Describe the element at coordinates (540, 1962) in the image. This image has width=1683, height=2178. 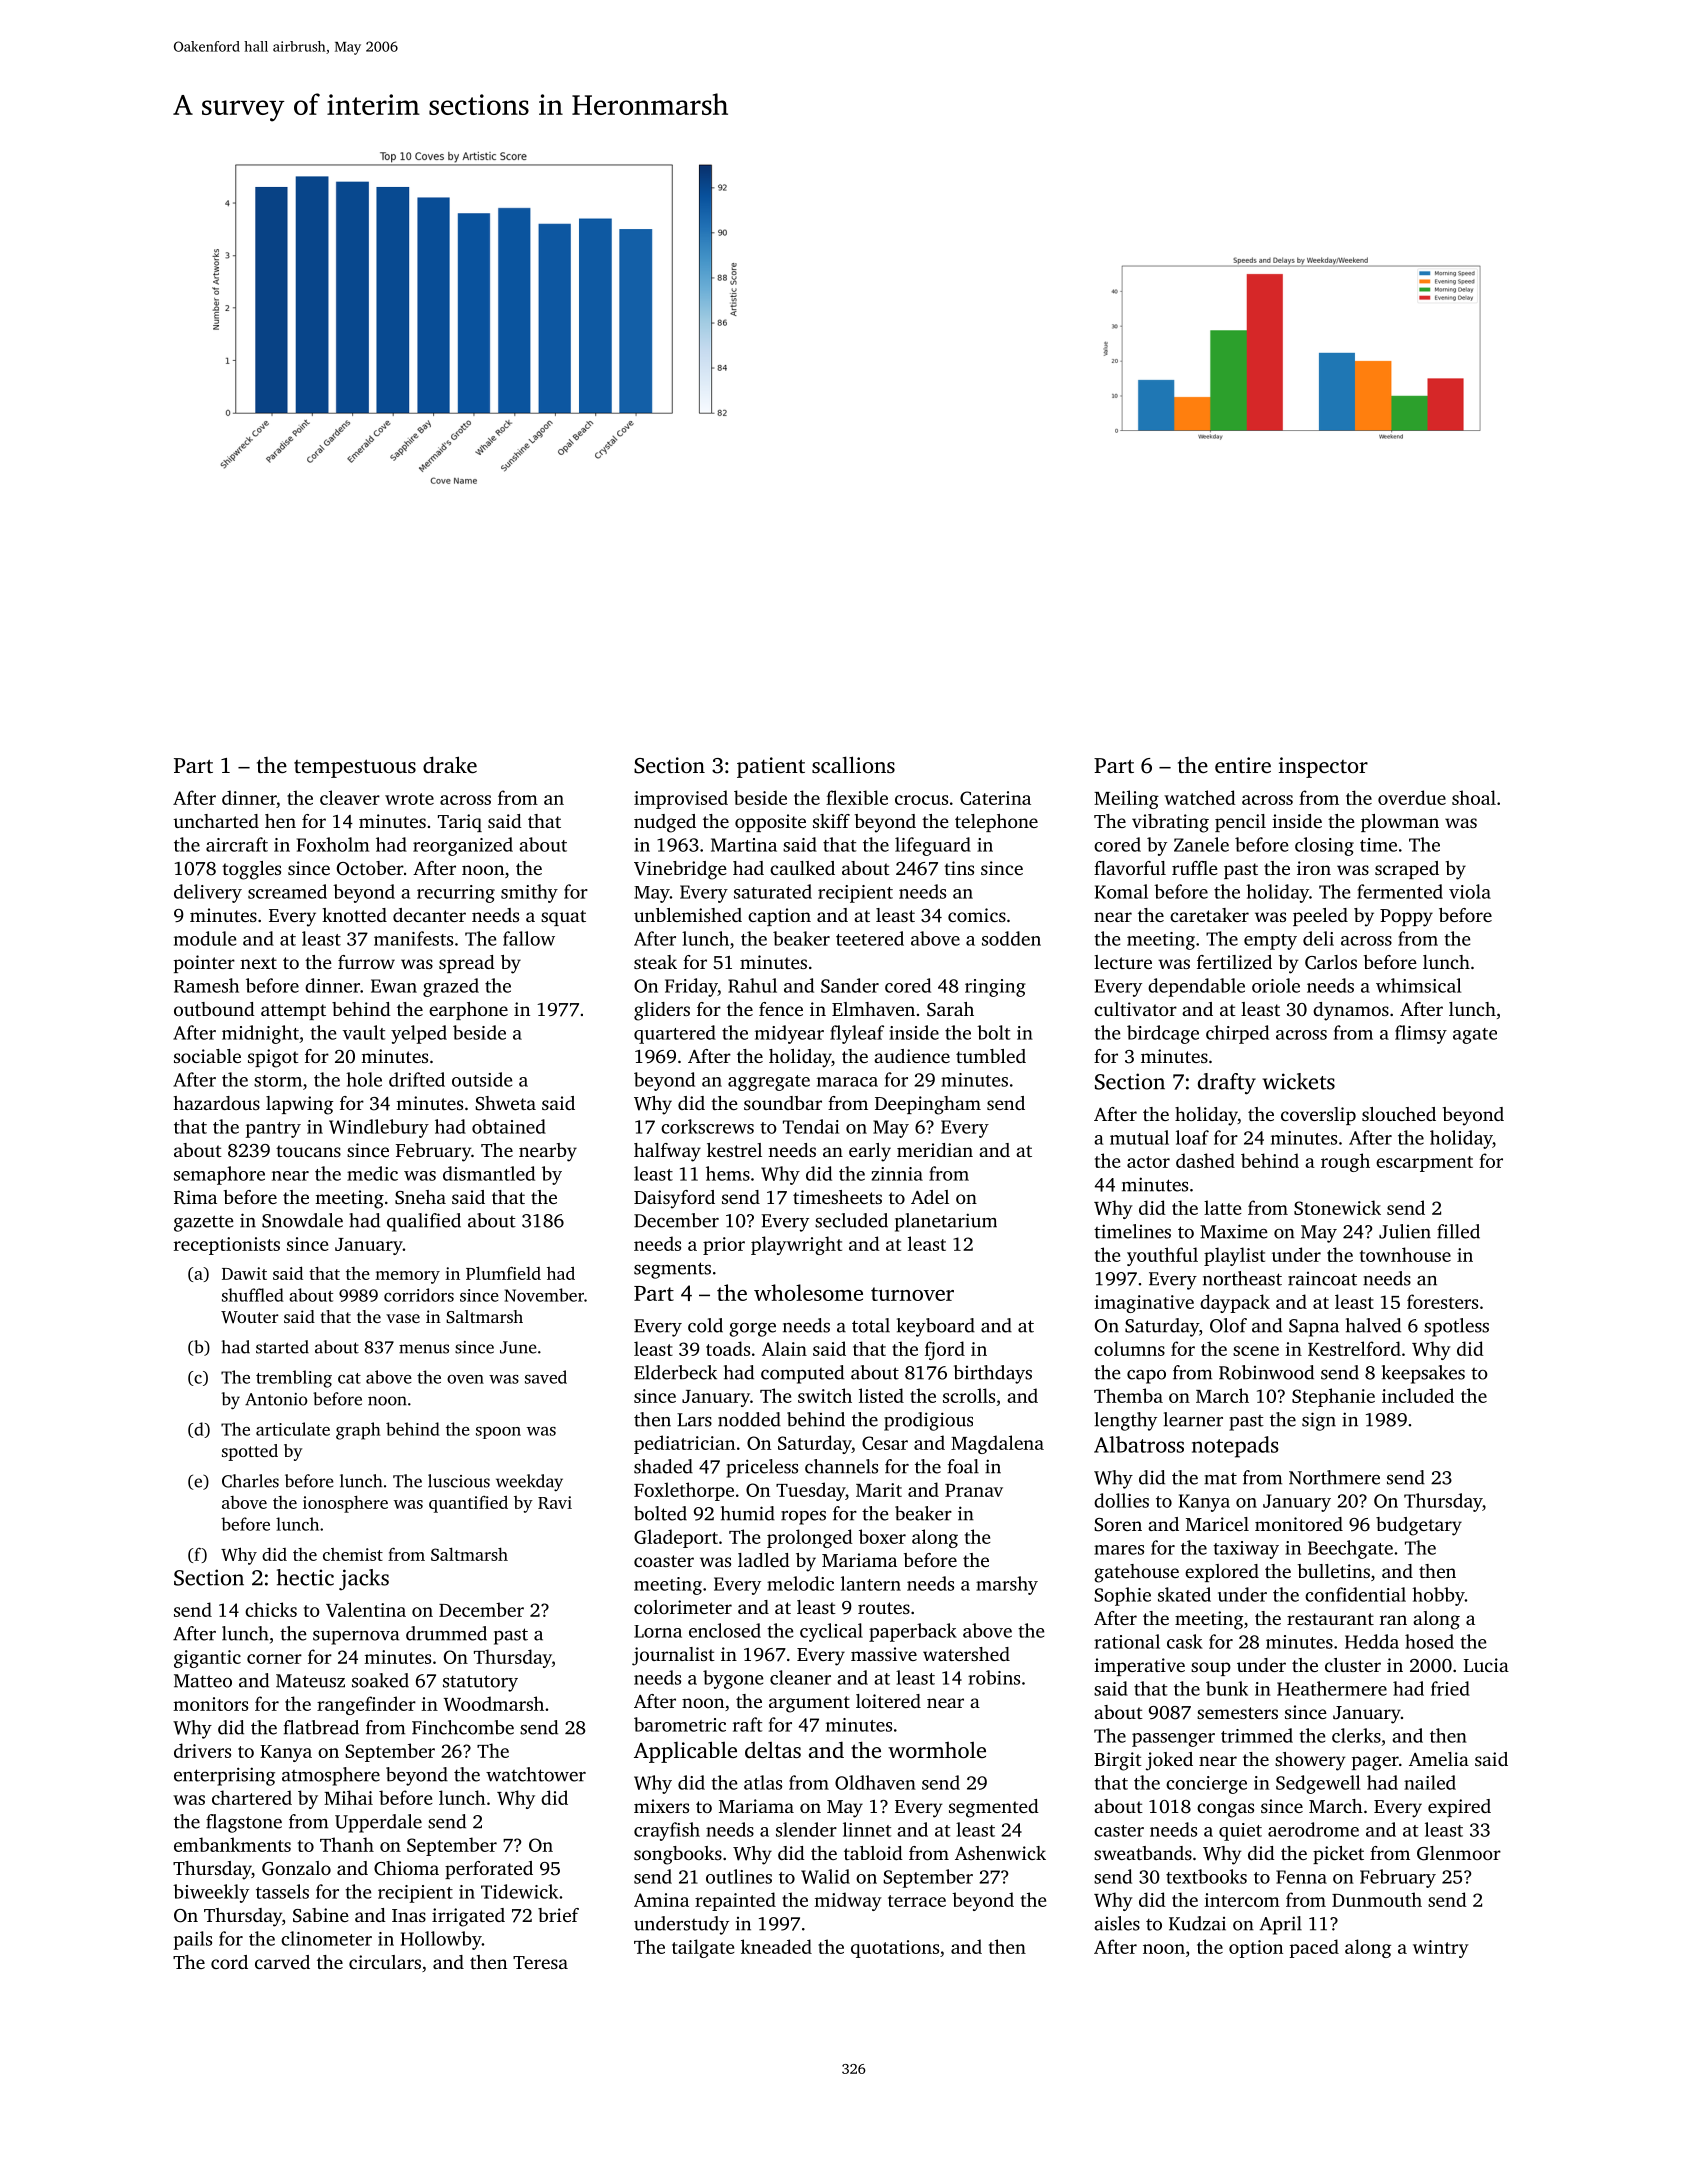
I see `Teresa` at that location.
